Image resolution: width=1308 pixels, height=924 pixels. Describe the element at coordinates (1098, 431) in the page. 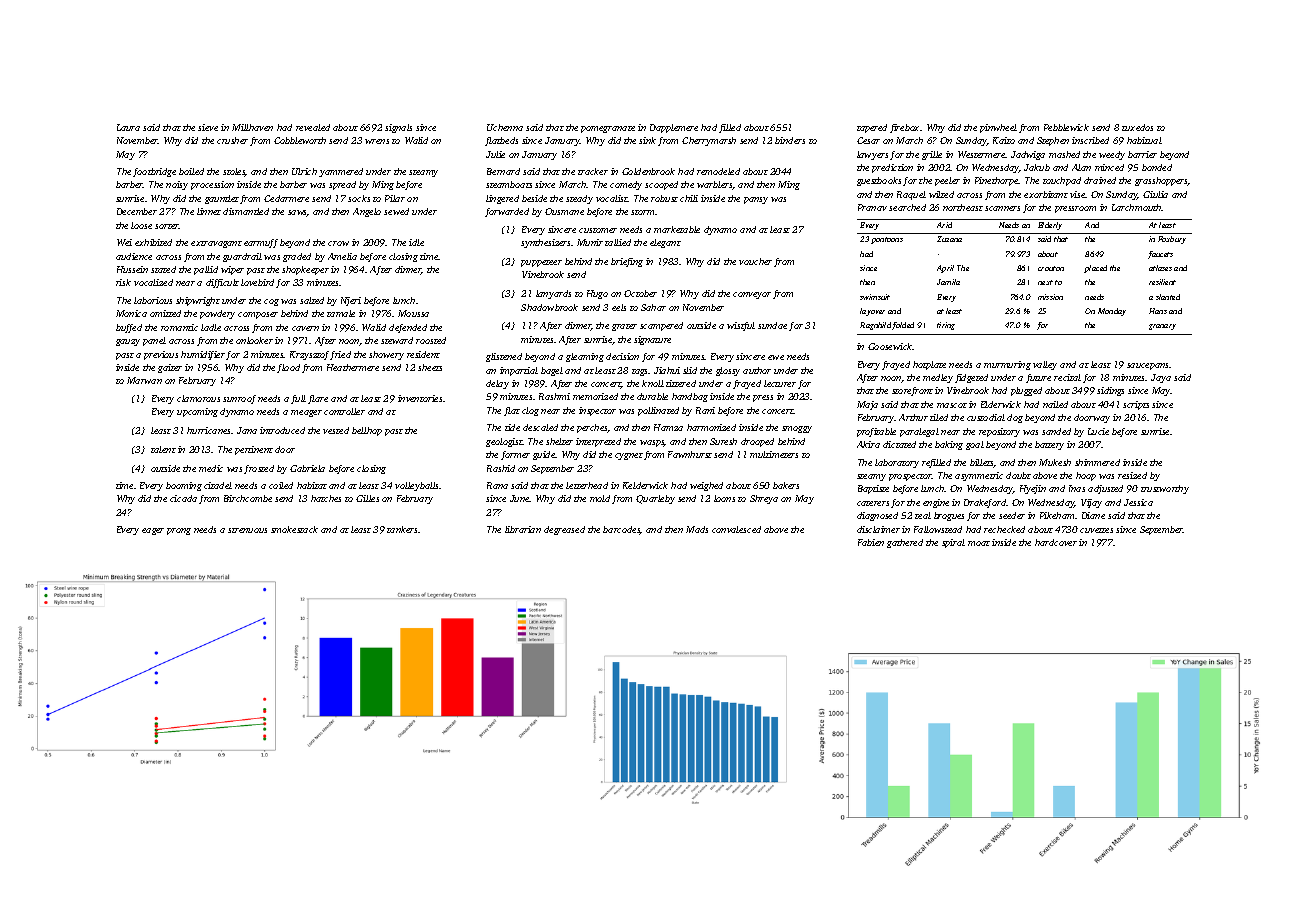

I see `Lucie` at that location.
